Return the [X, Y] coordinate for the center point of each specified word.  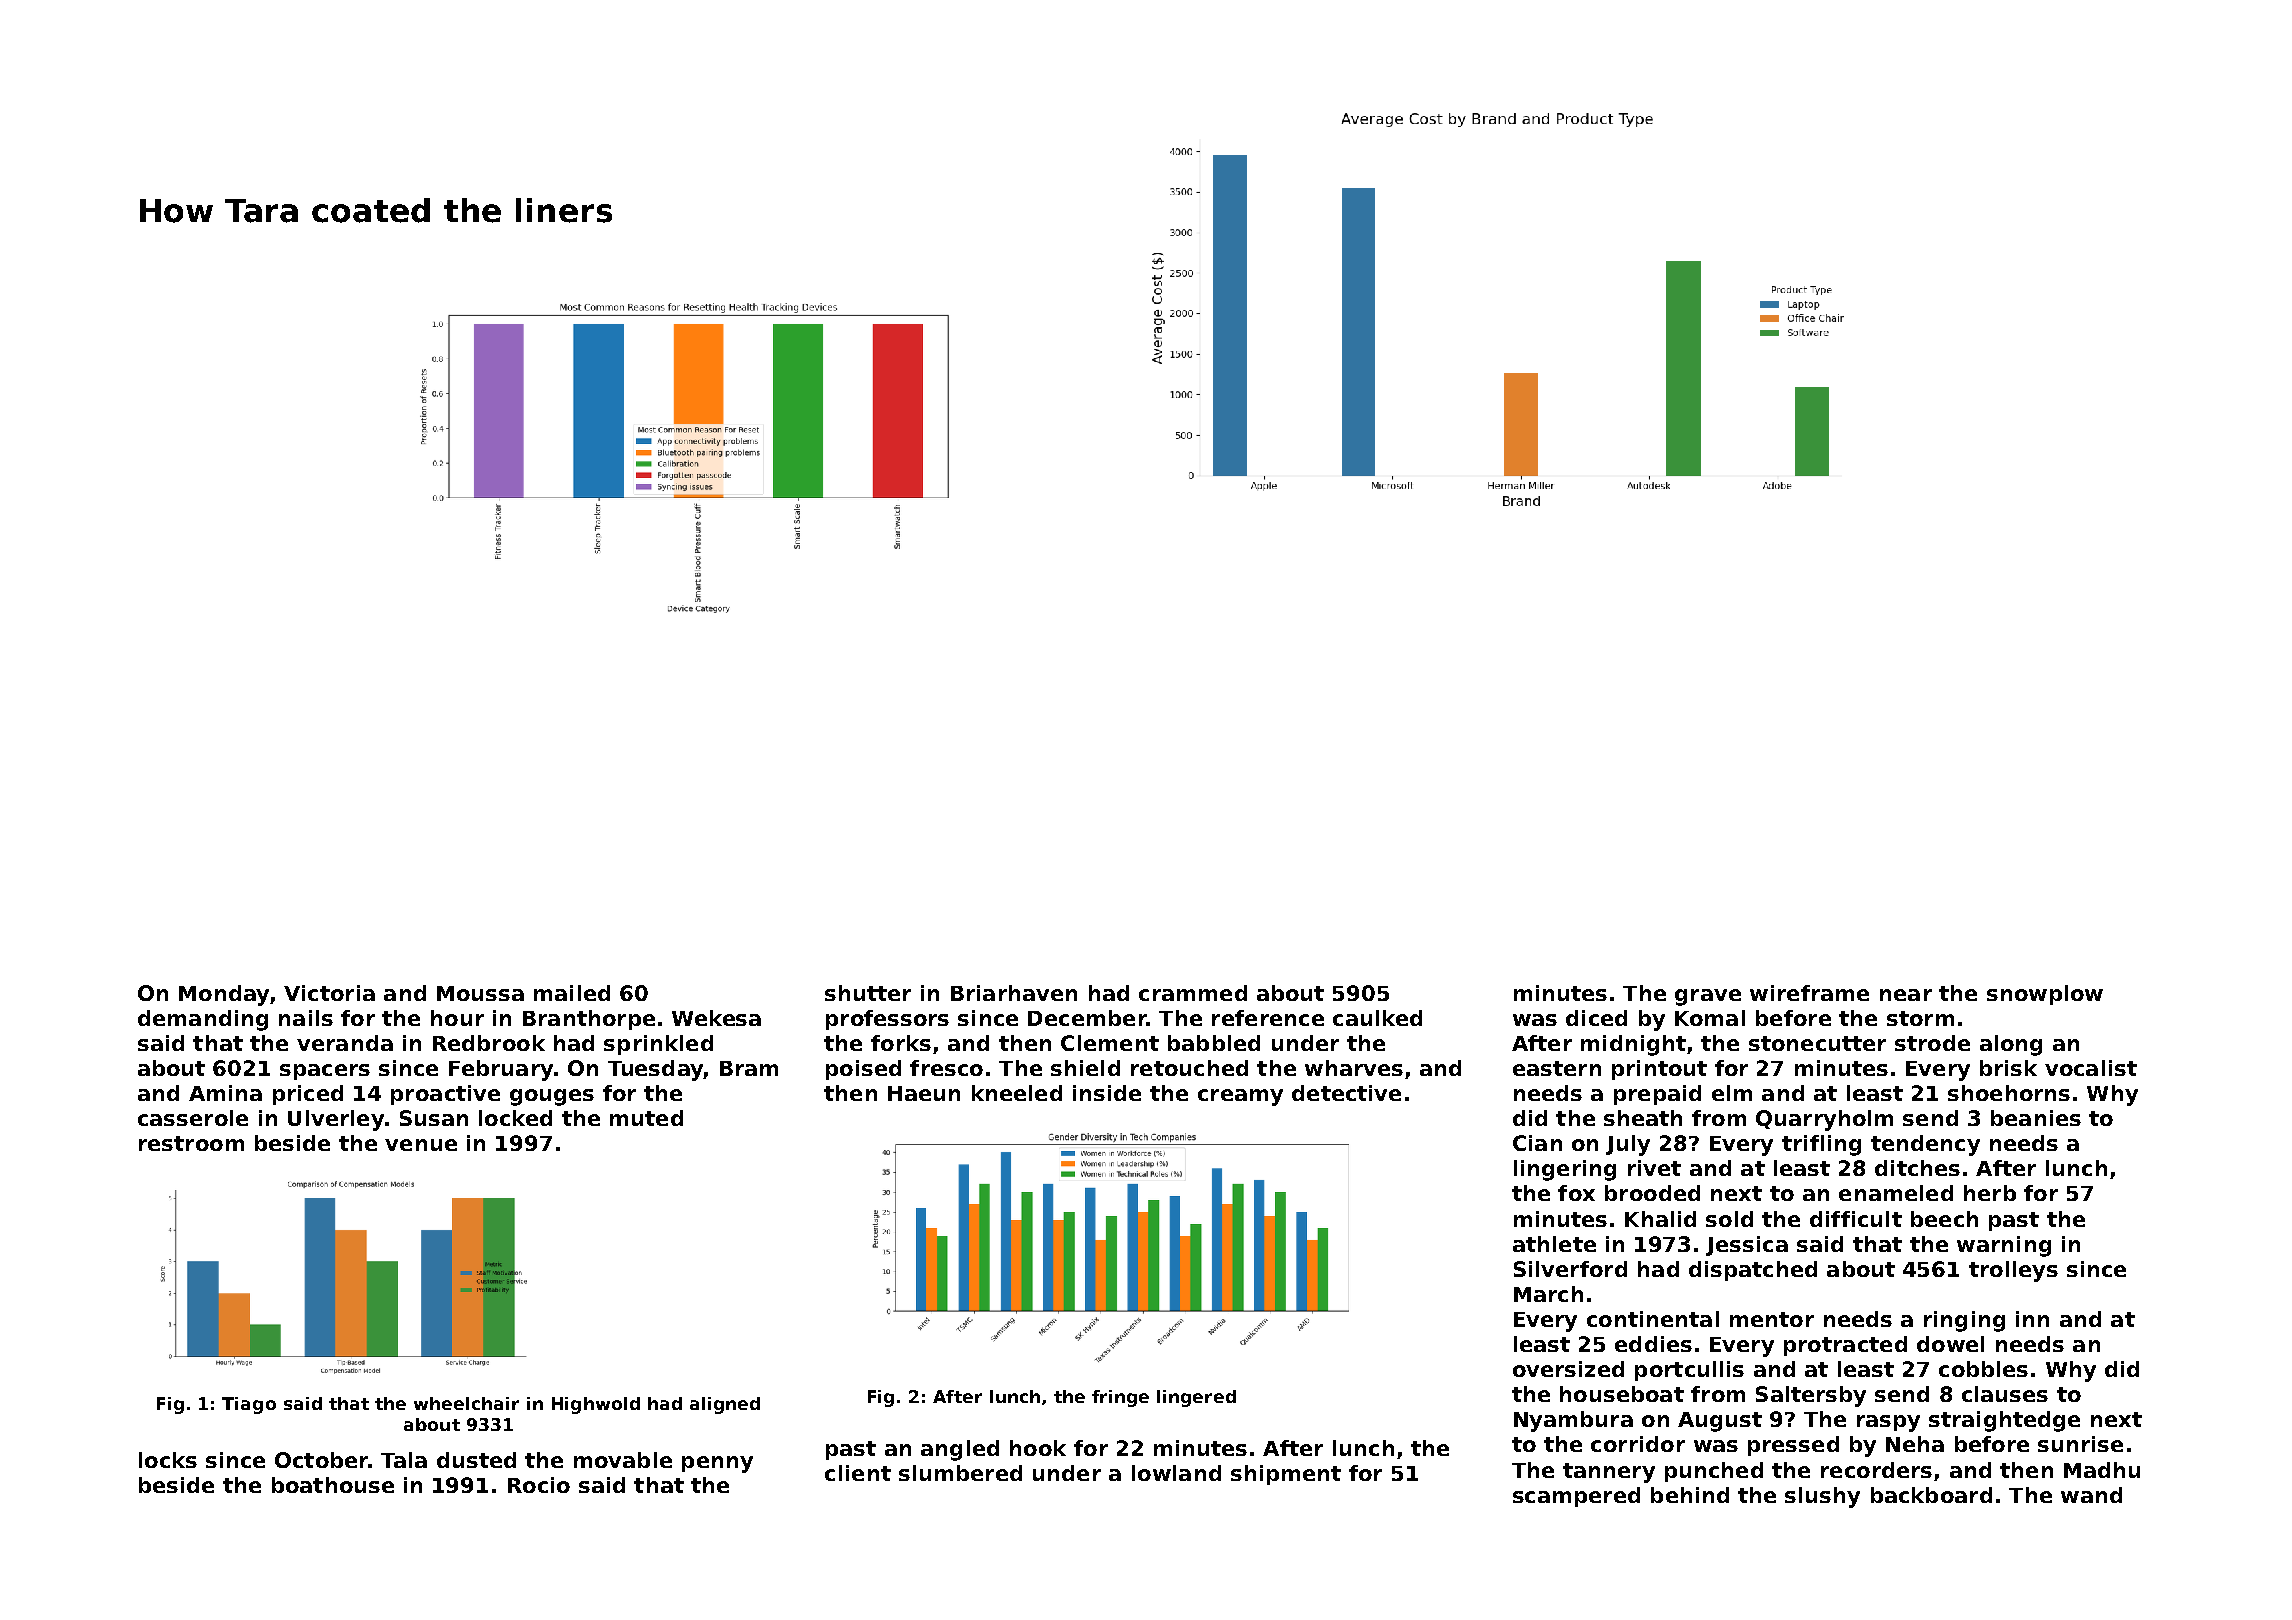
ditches [1917, 1168]
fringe [1120, 1398]
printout [1659, 1070]
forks [901, 1043]
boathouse [333, 1485]
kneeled [1017, 1093]
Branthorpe [589, 1020]
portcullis [1689, 1371]
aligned [725, 1405]
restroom [191, 1143]
